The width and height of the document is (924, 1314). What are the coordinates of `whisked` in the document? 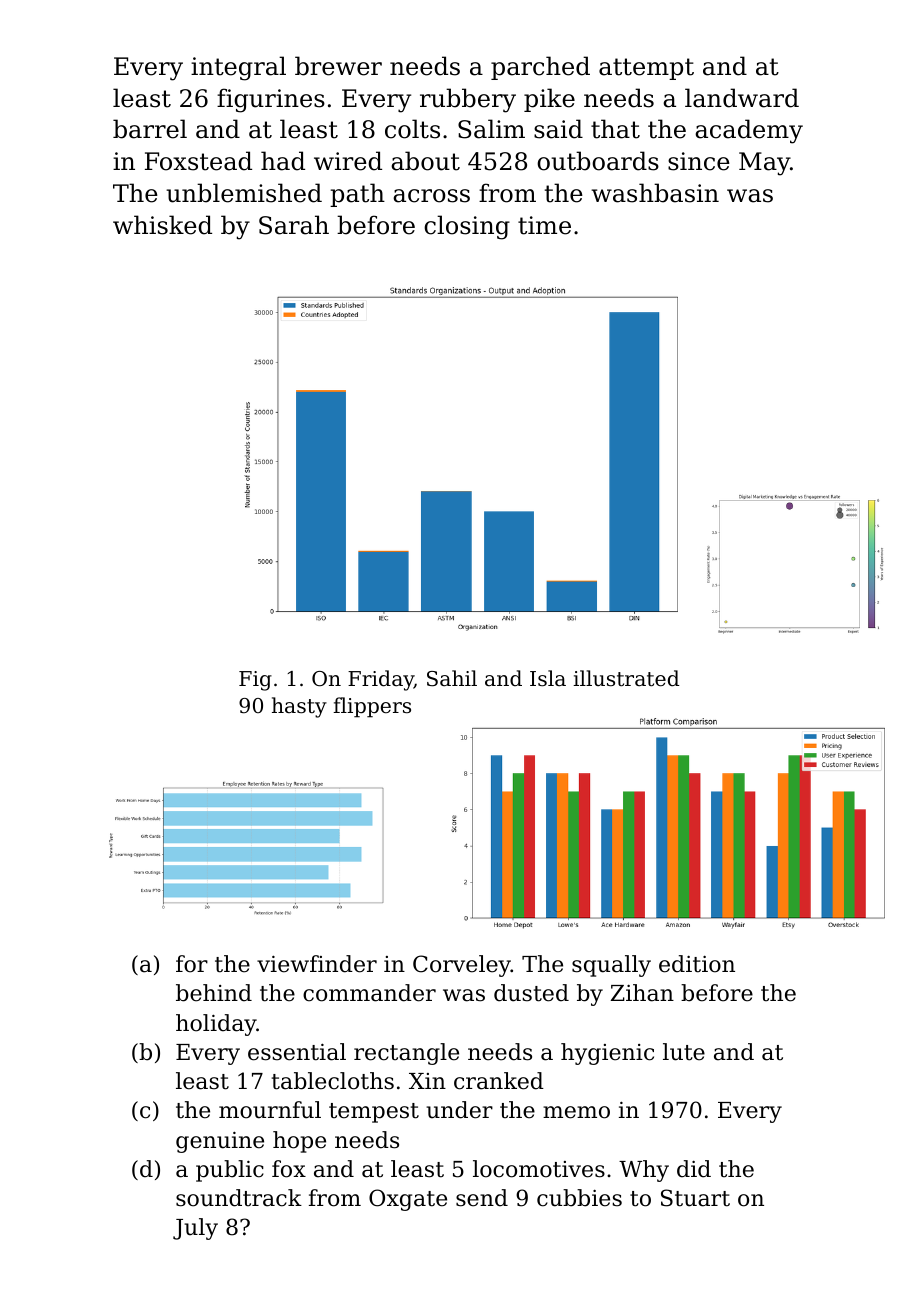 It's located at (162, 225).
